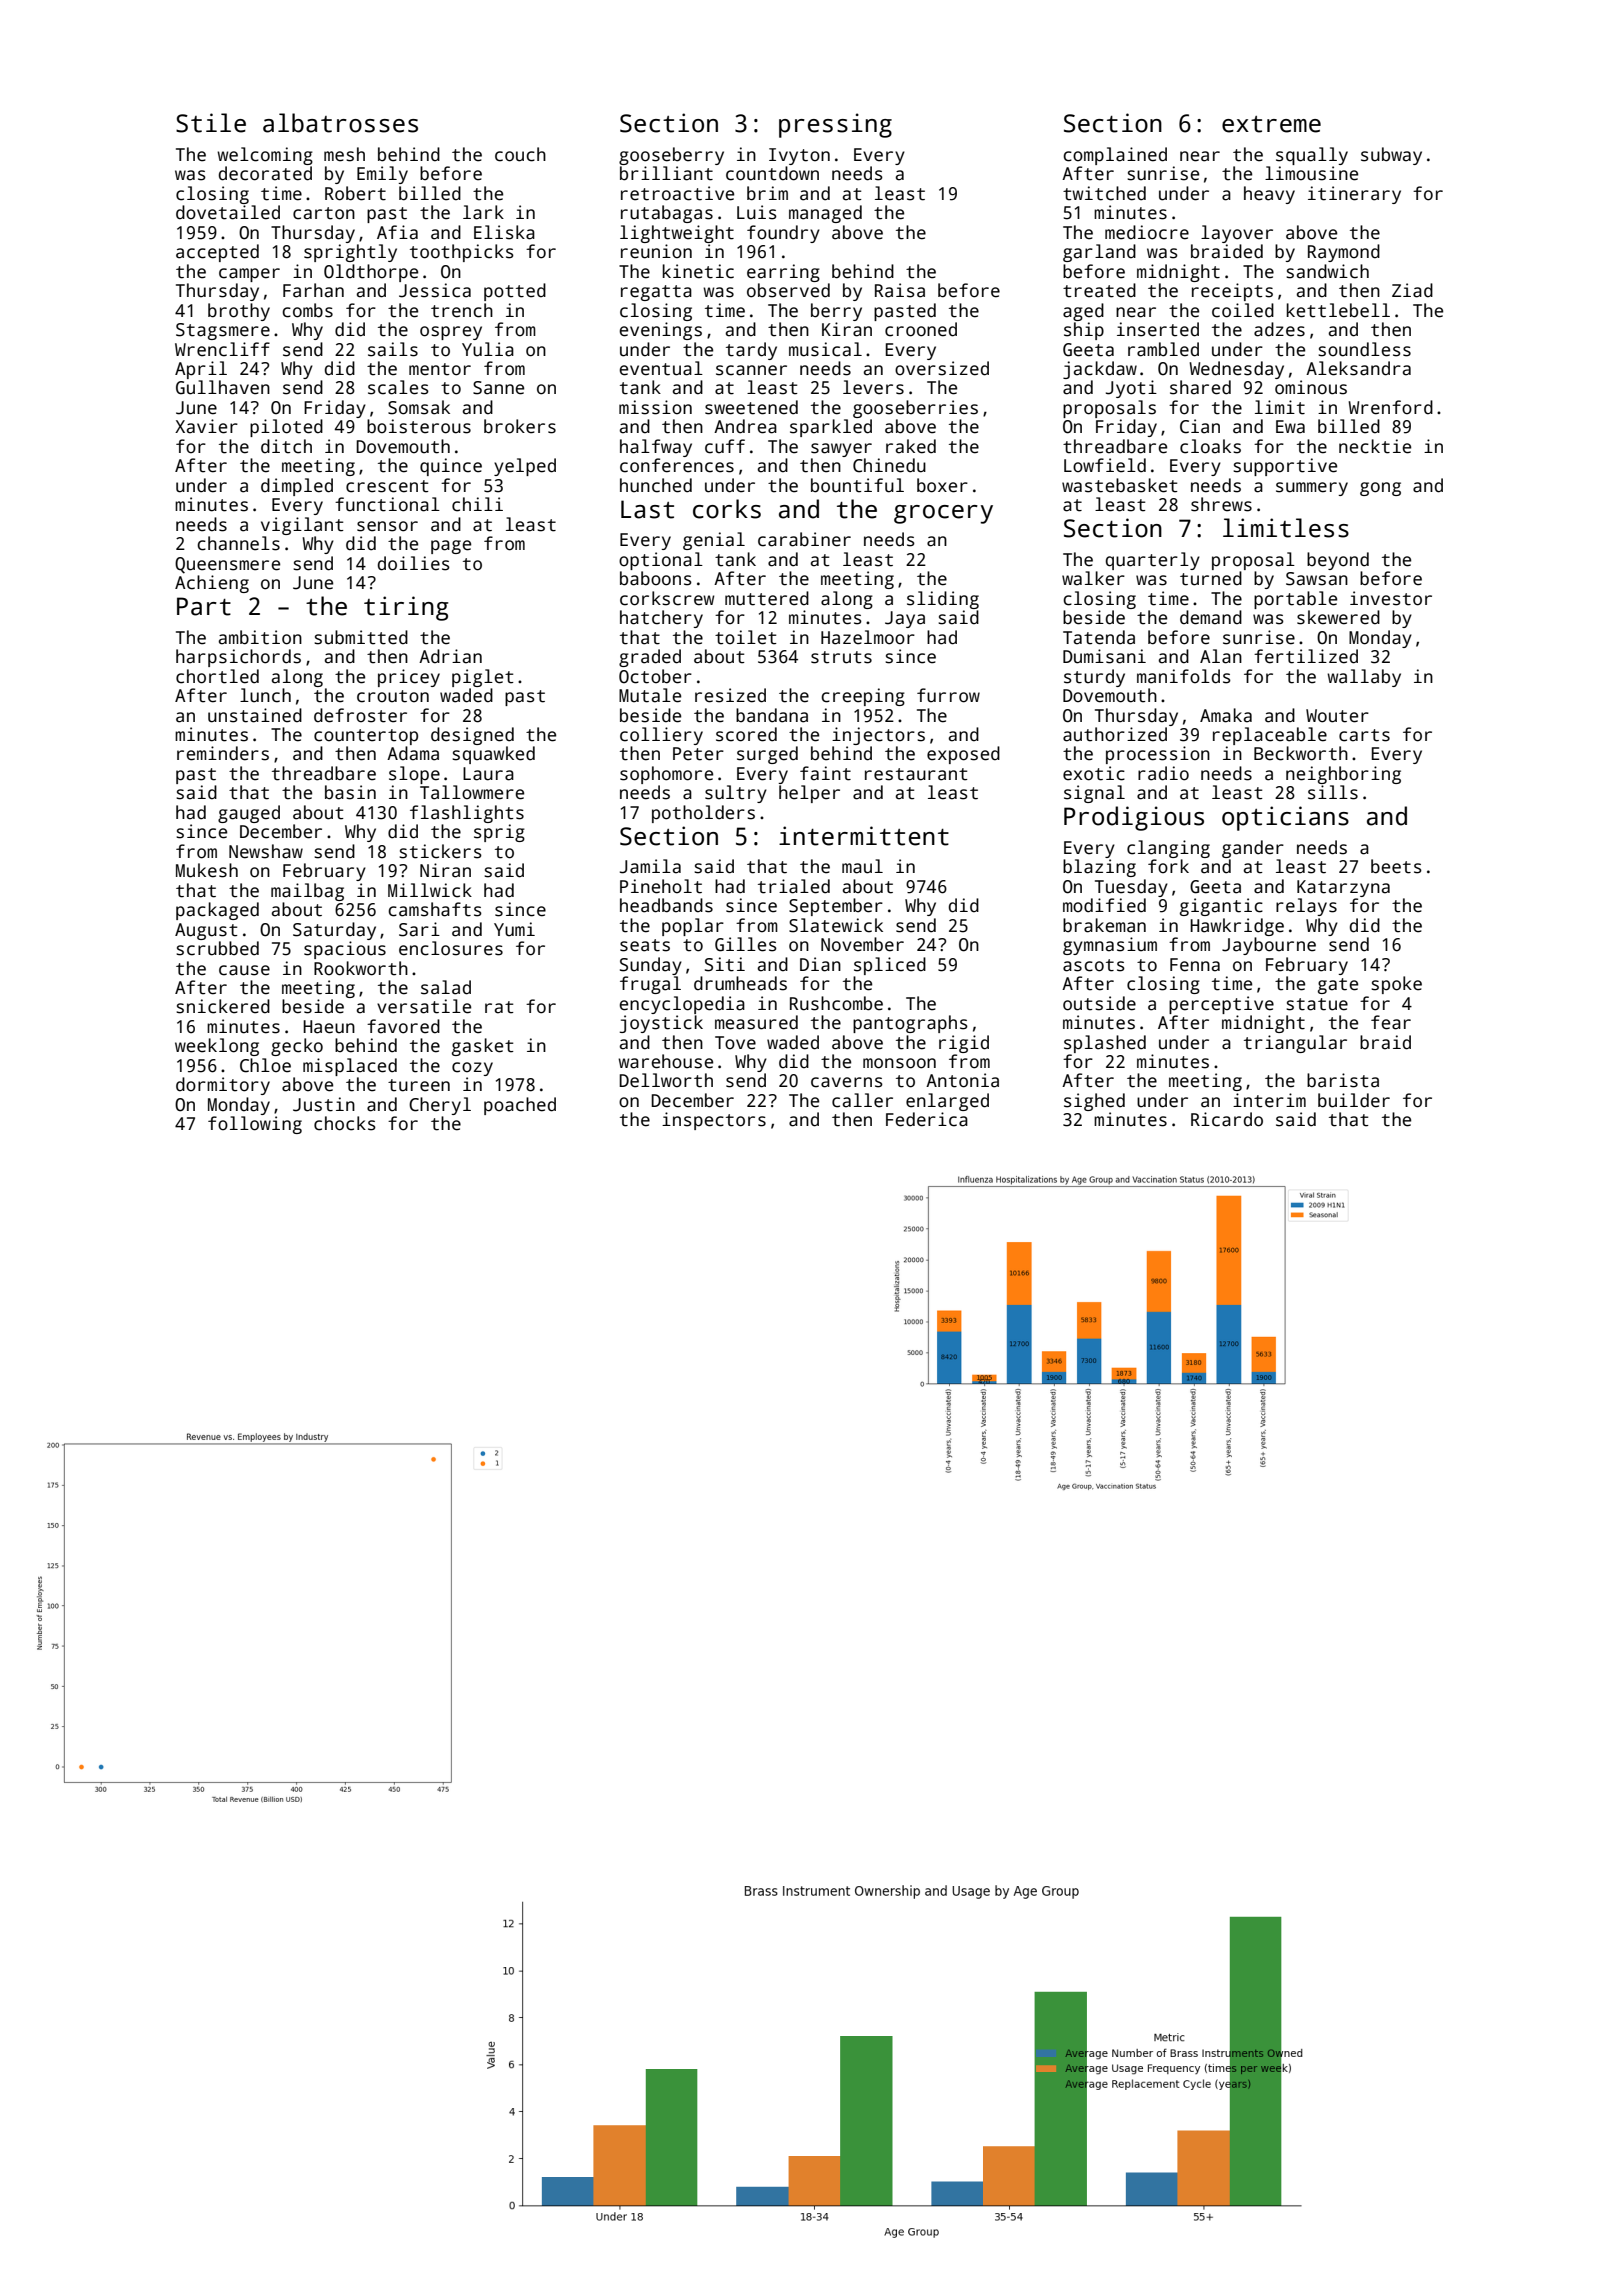 This screenshot has width=1620, height=2292. Describe the element at coordinates (921, 329) in the screenshot. I see `crooned` at that location.
